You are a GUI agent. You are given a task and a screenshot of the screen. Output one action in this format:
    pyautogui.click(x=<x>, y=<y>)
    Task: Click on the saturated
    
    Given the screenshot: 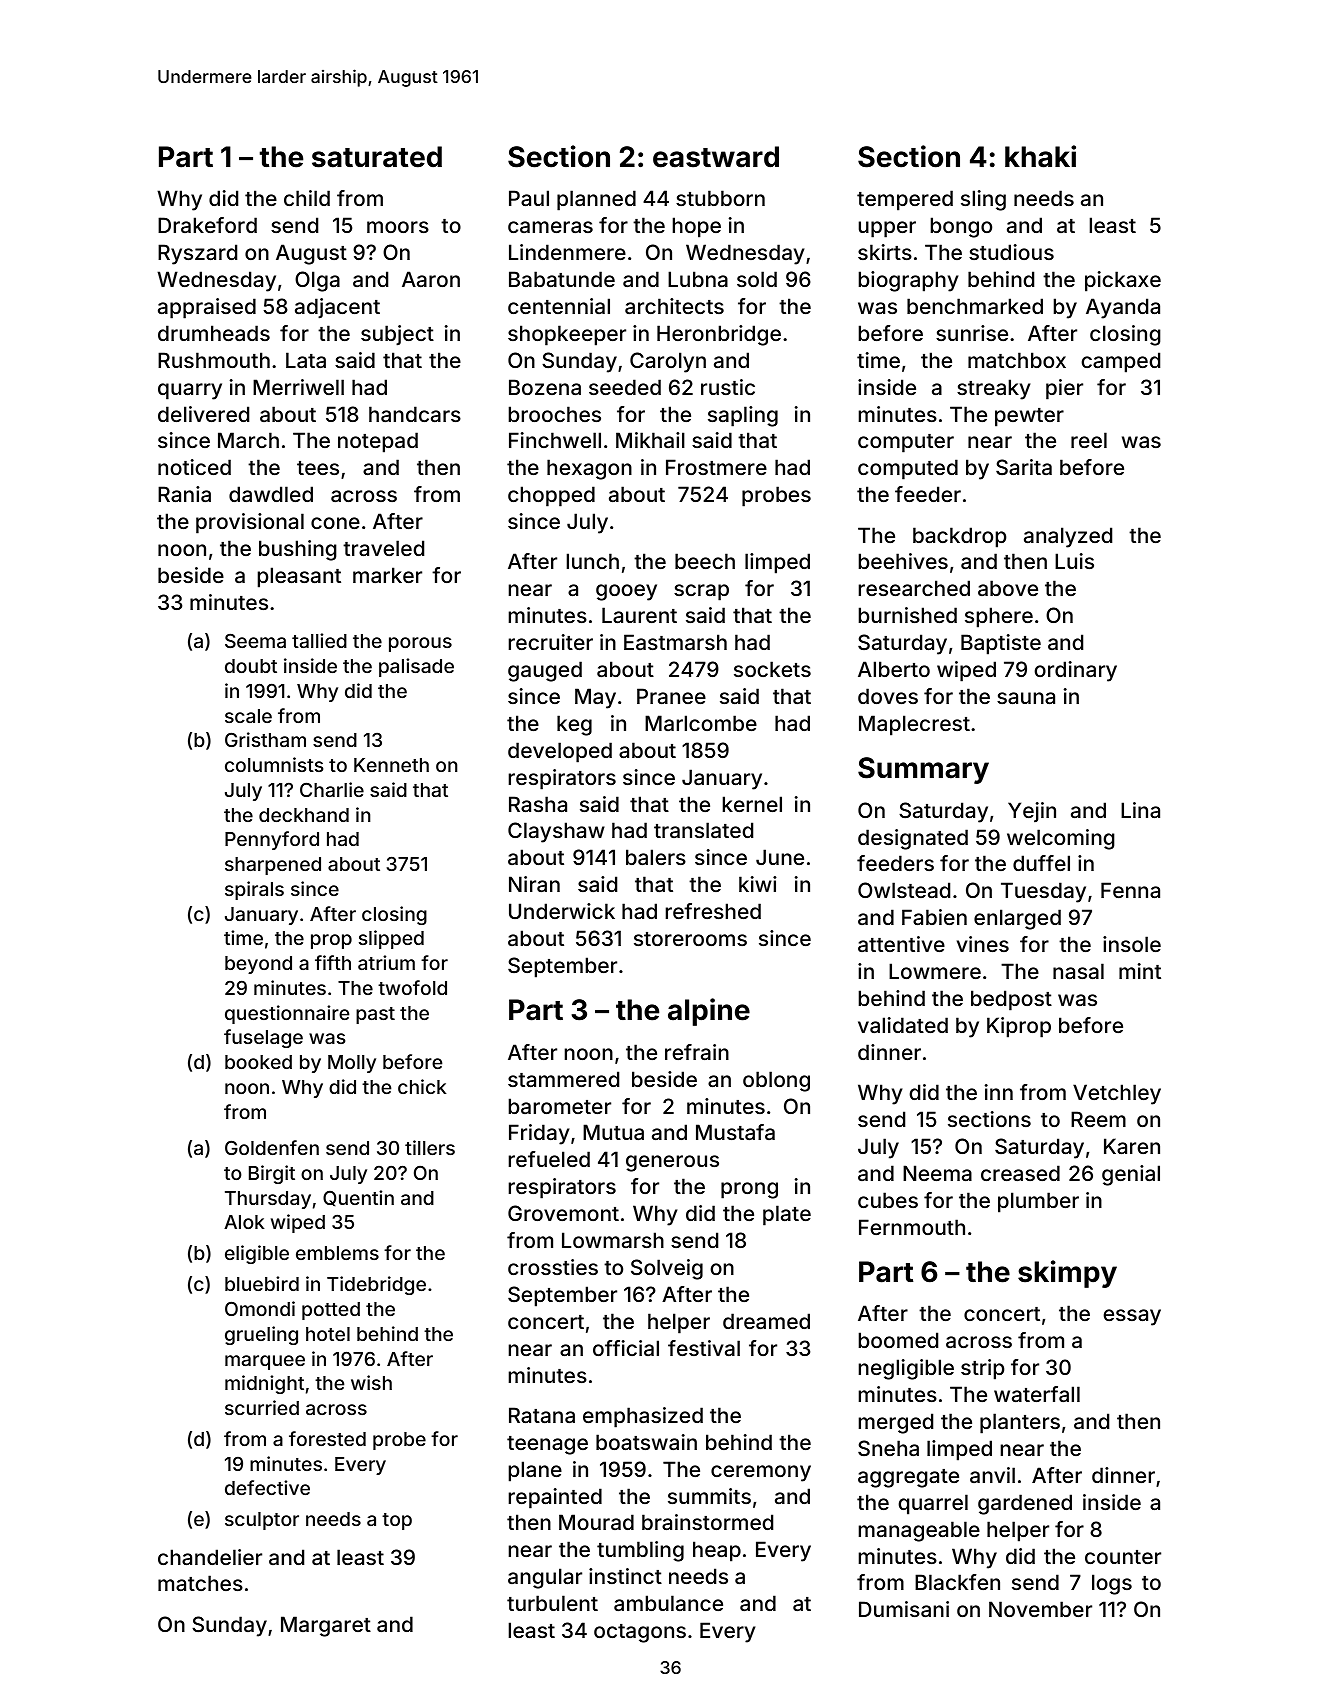 What is the action you would take?
    pyautogui.click(x=377, y=157)
